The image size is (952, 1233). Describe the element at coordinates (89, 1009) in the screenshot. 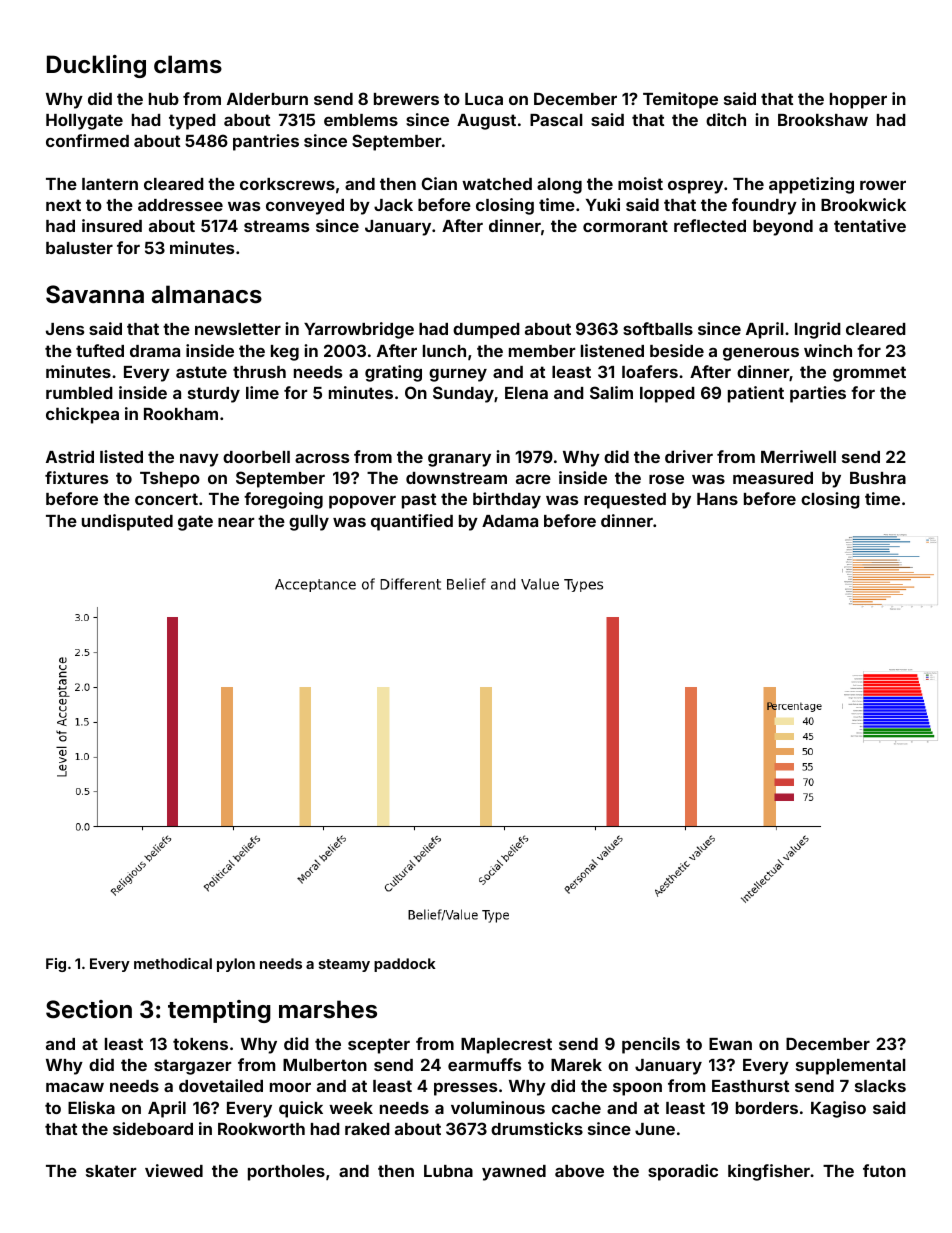

I see `Section` at that location.
